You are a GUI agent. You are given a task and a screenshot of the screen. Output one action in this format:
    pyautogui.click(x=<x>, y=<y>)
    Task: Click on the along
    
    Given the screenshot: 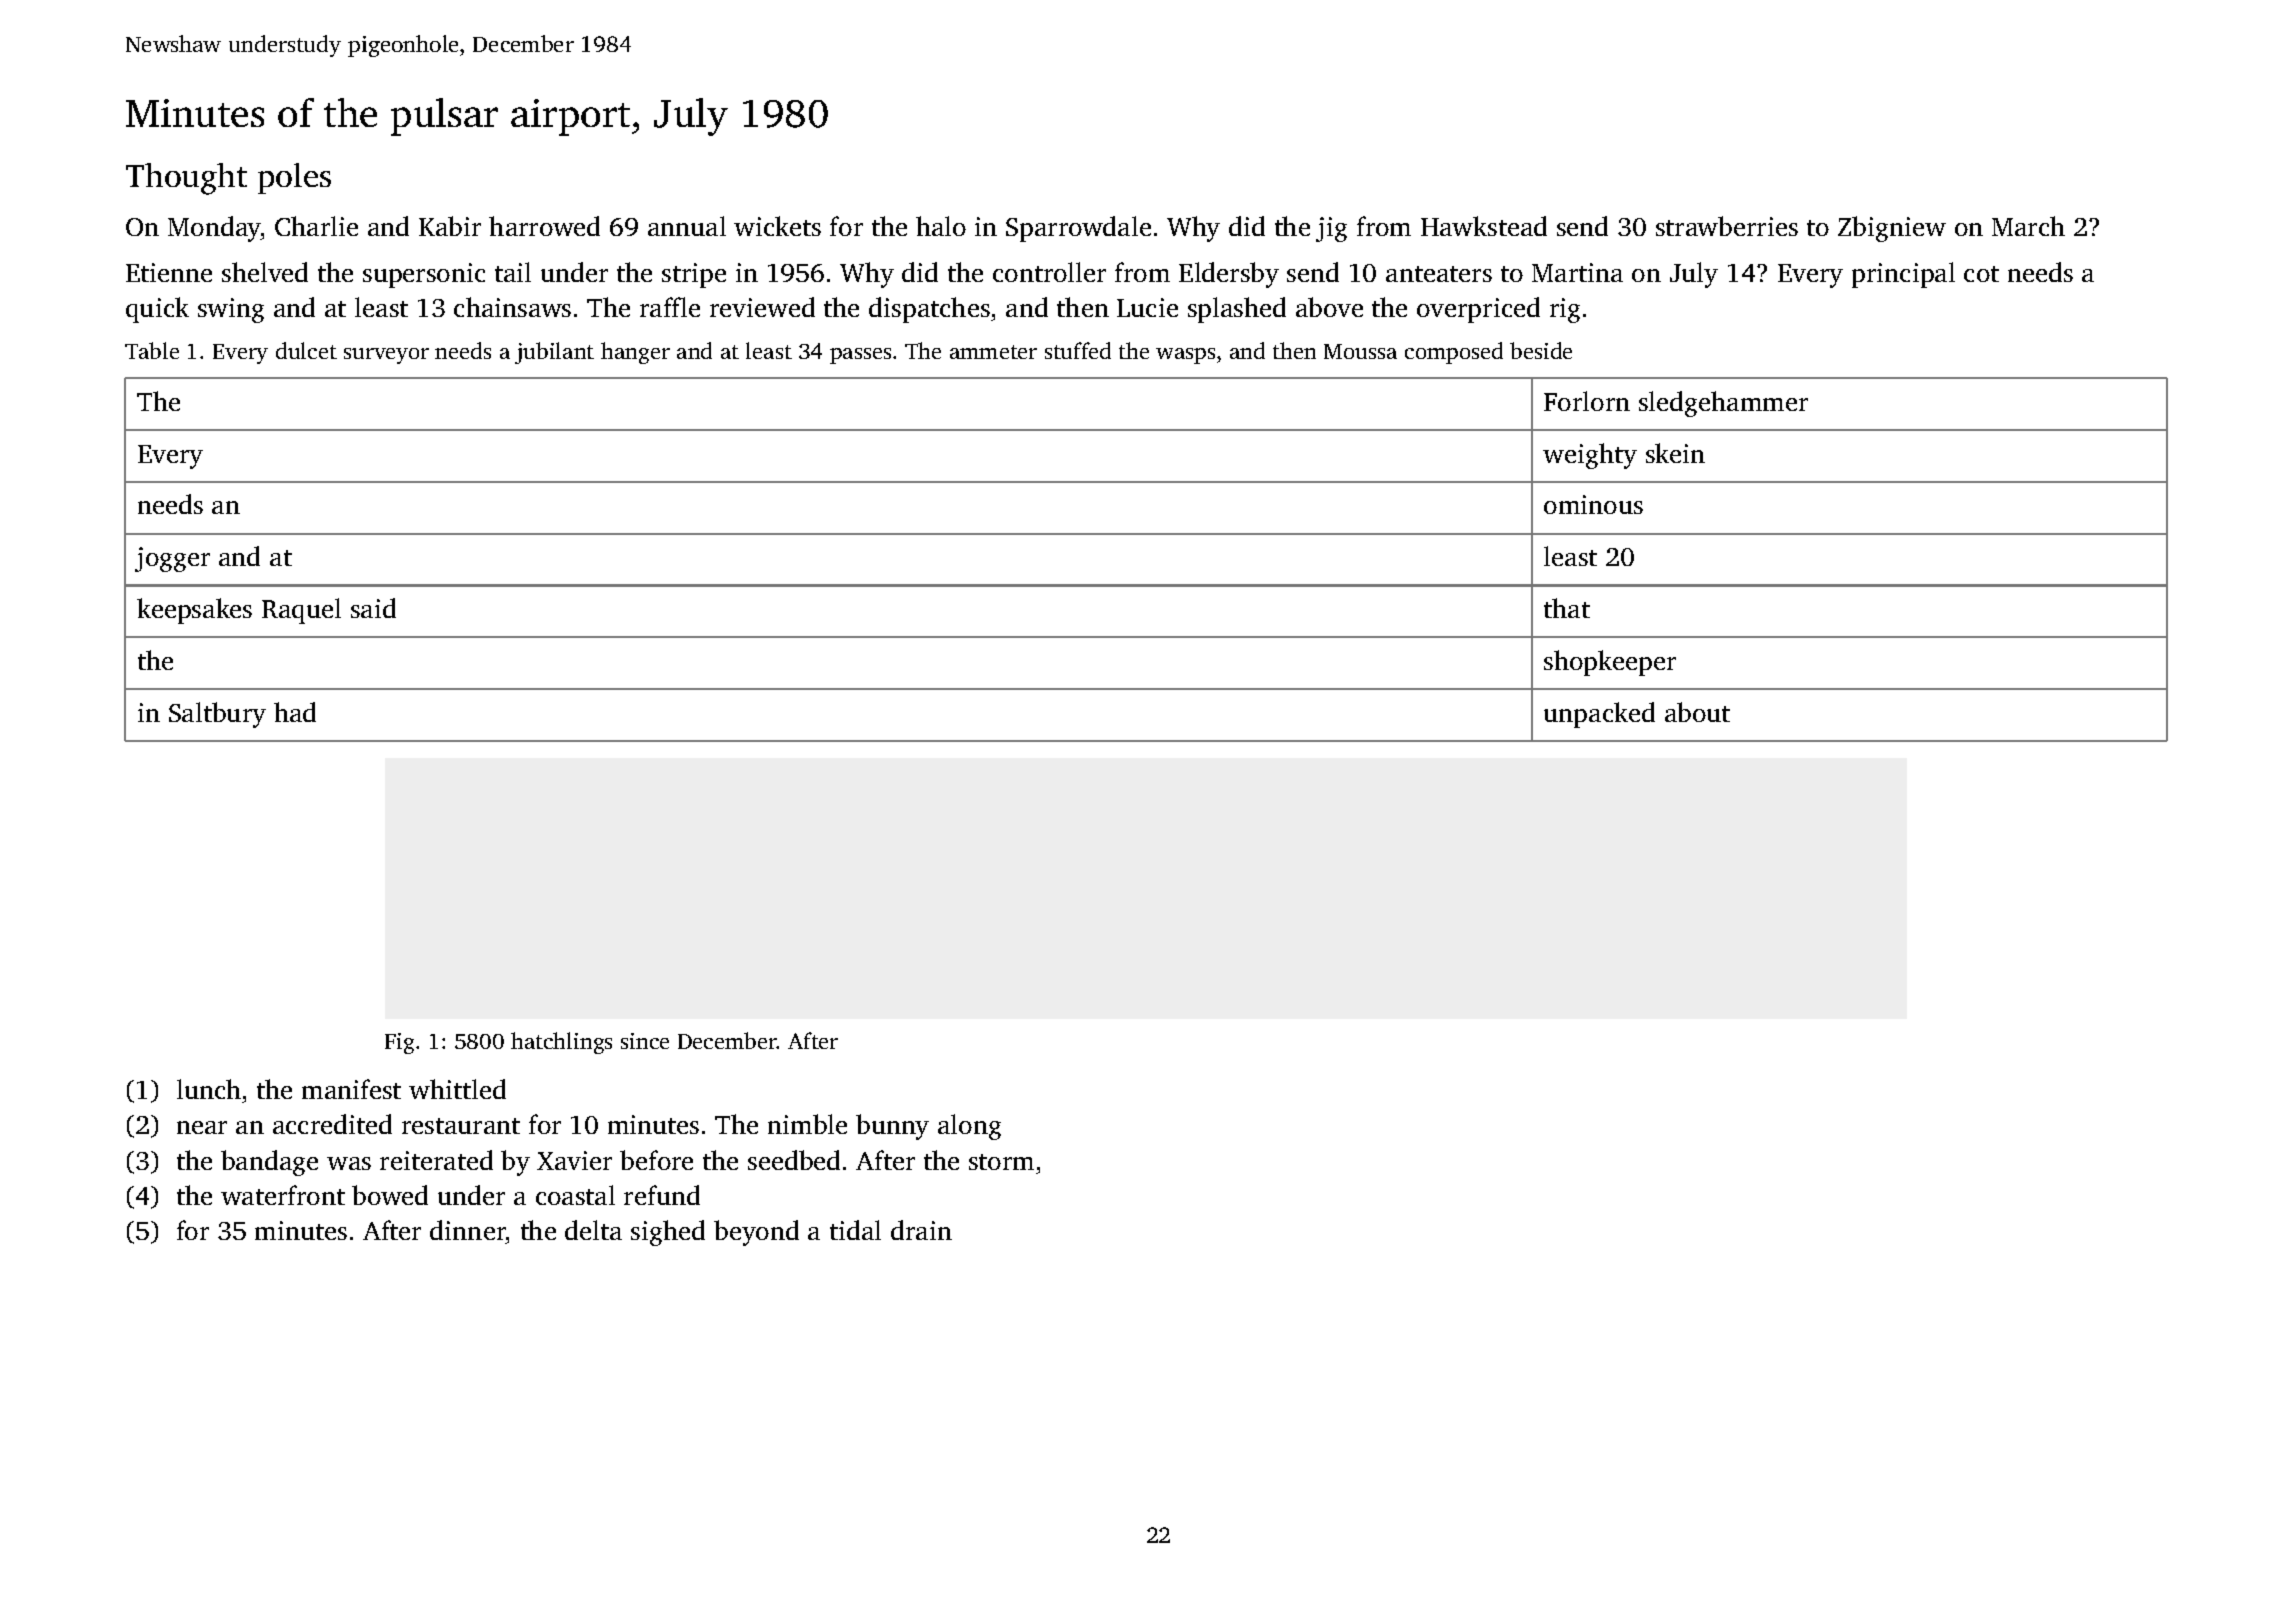 What is the action you would take?
    pyautogui.click(x=969, y=1127)
